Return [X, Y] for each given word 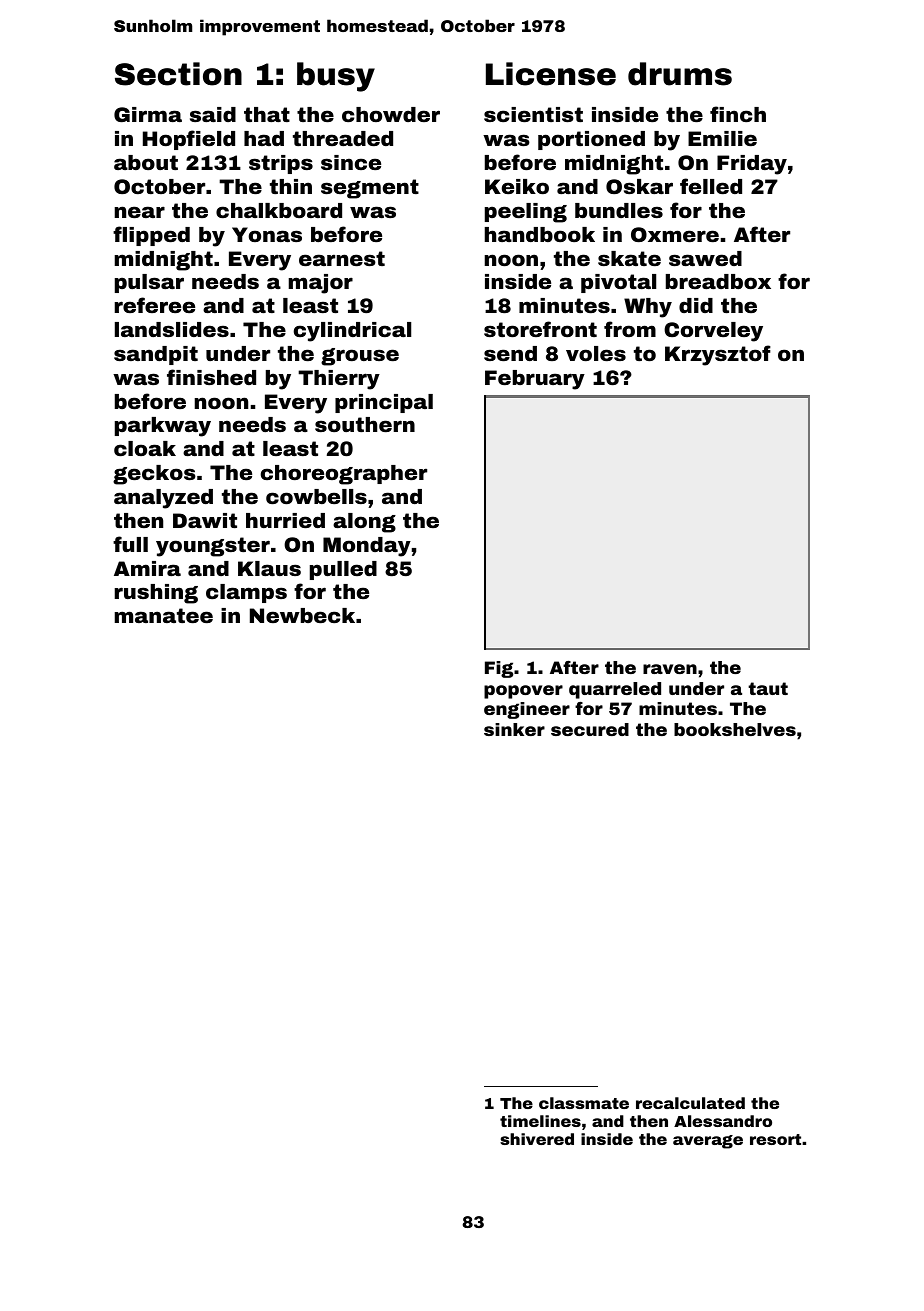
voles [596, 353]
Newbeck [302, 615]
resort [775, 1139]
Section [178, 74]
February [535, 380]
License [551, 74]
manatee [164, 615]
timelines [540, 1121]
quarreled [615, 690]
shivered [537, 1139]
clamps [246, 593]
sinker [514, 729]
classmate [584, 1103]
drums [680, 74]
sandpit [156, 355]
